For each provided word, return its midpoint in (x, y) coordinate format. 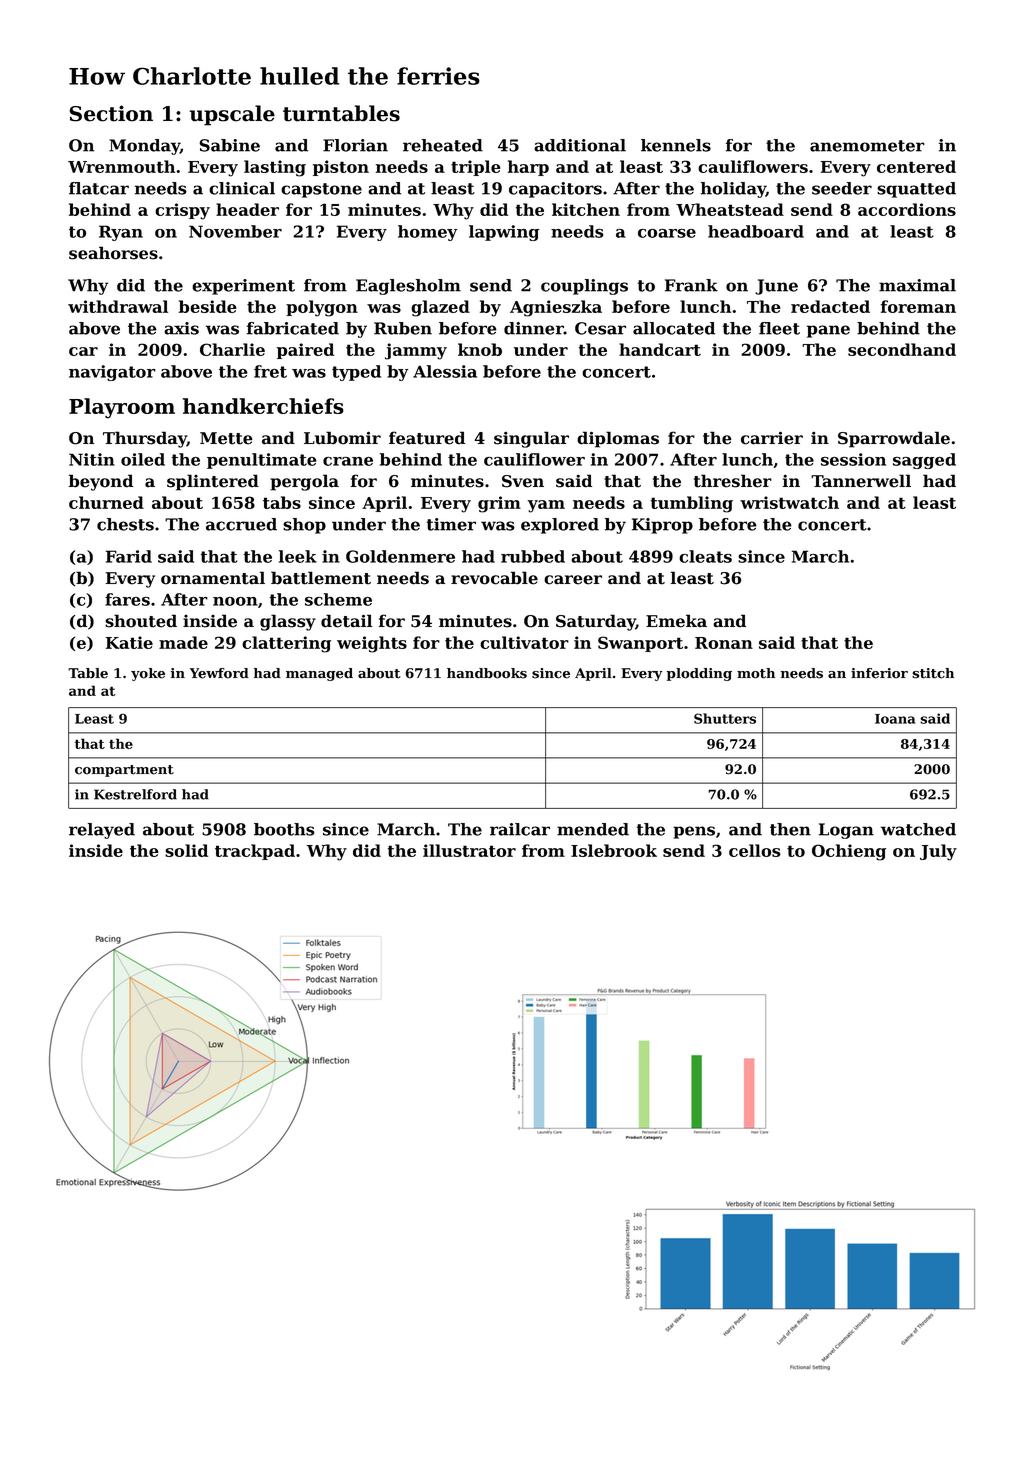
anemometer (867, 146)
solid (186, 850)
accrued (241, 524)
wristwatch (789, 502)
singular (531, 439)
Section (111, 113)
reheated (443, 145)
